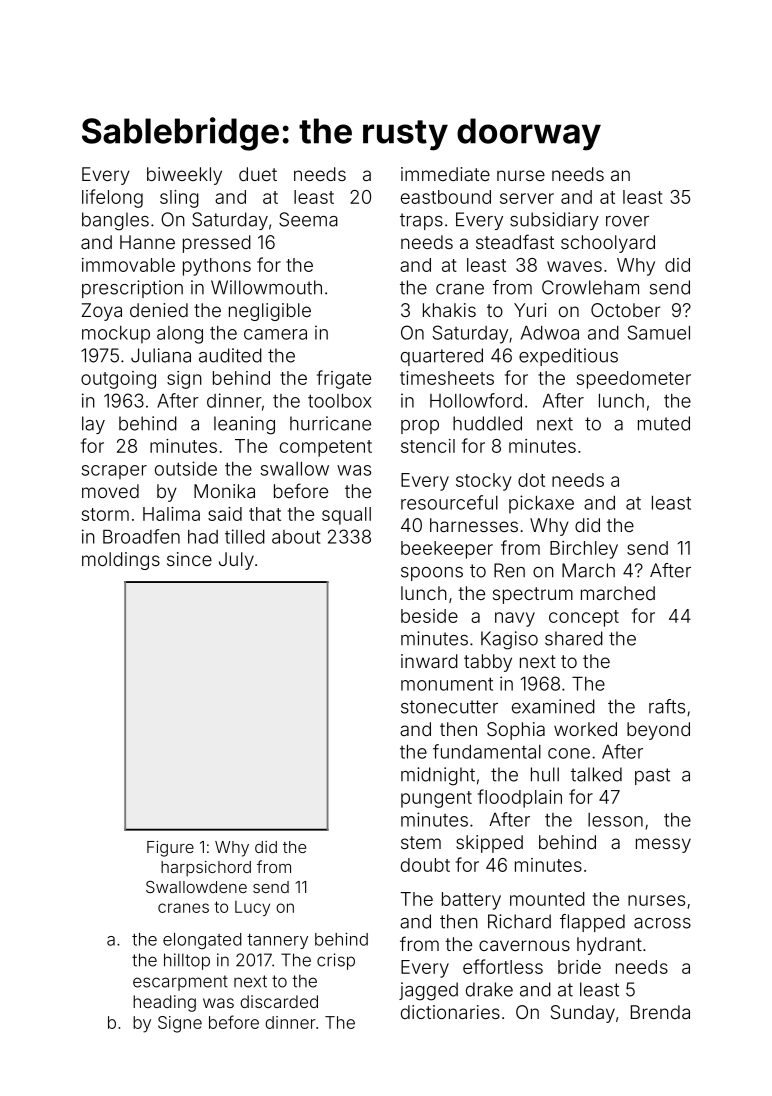 The width and height of the page is (772, 1096). I want to click on server, so click(527, 198).
